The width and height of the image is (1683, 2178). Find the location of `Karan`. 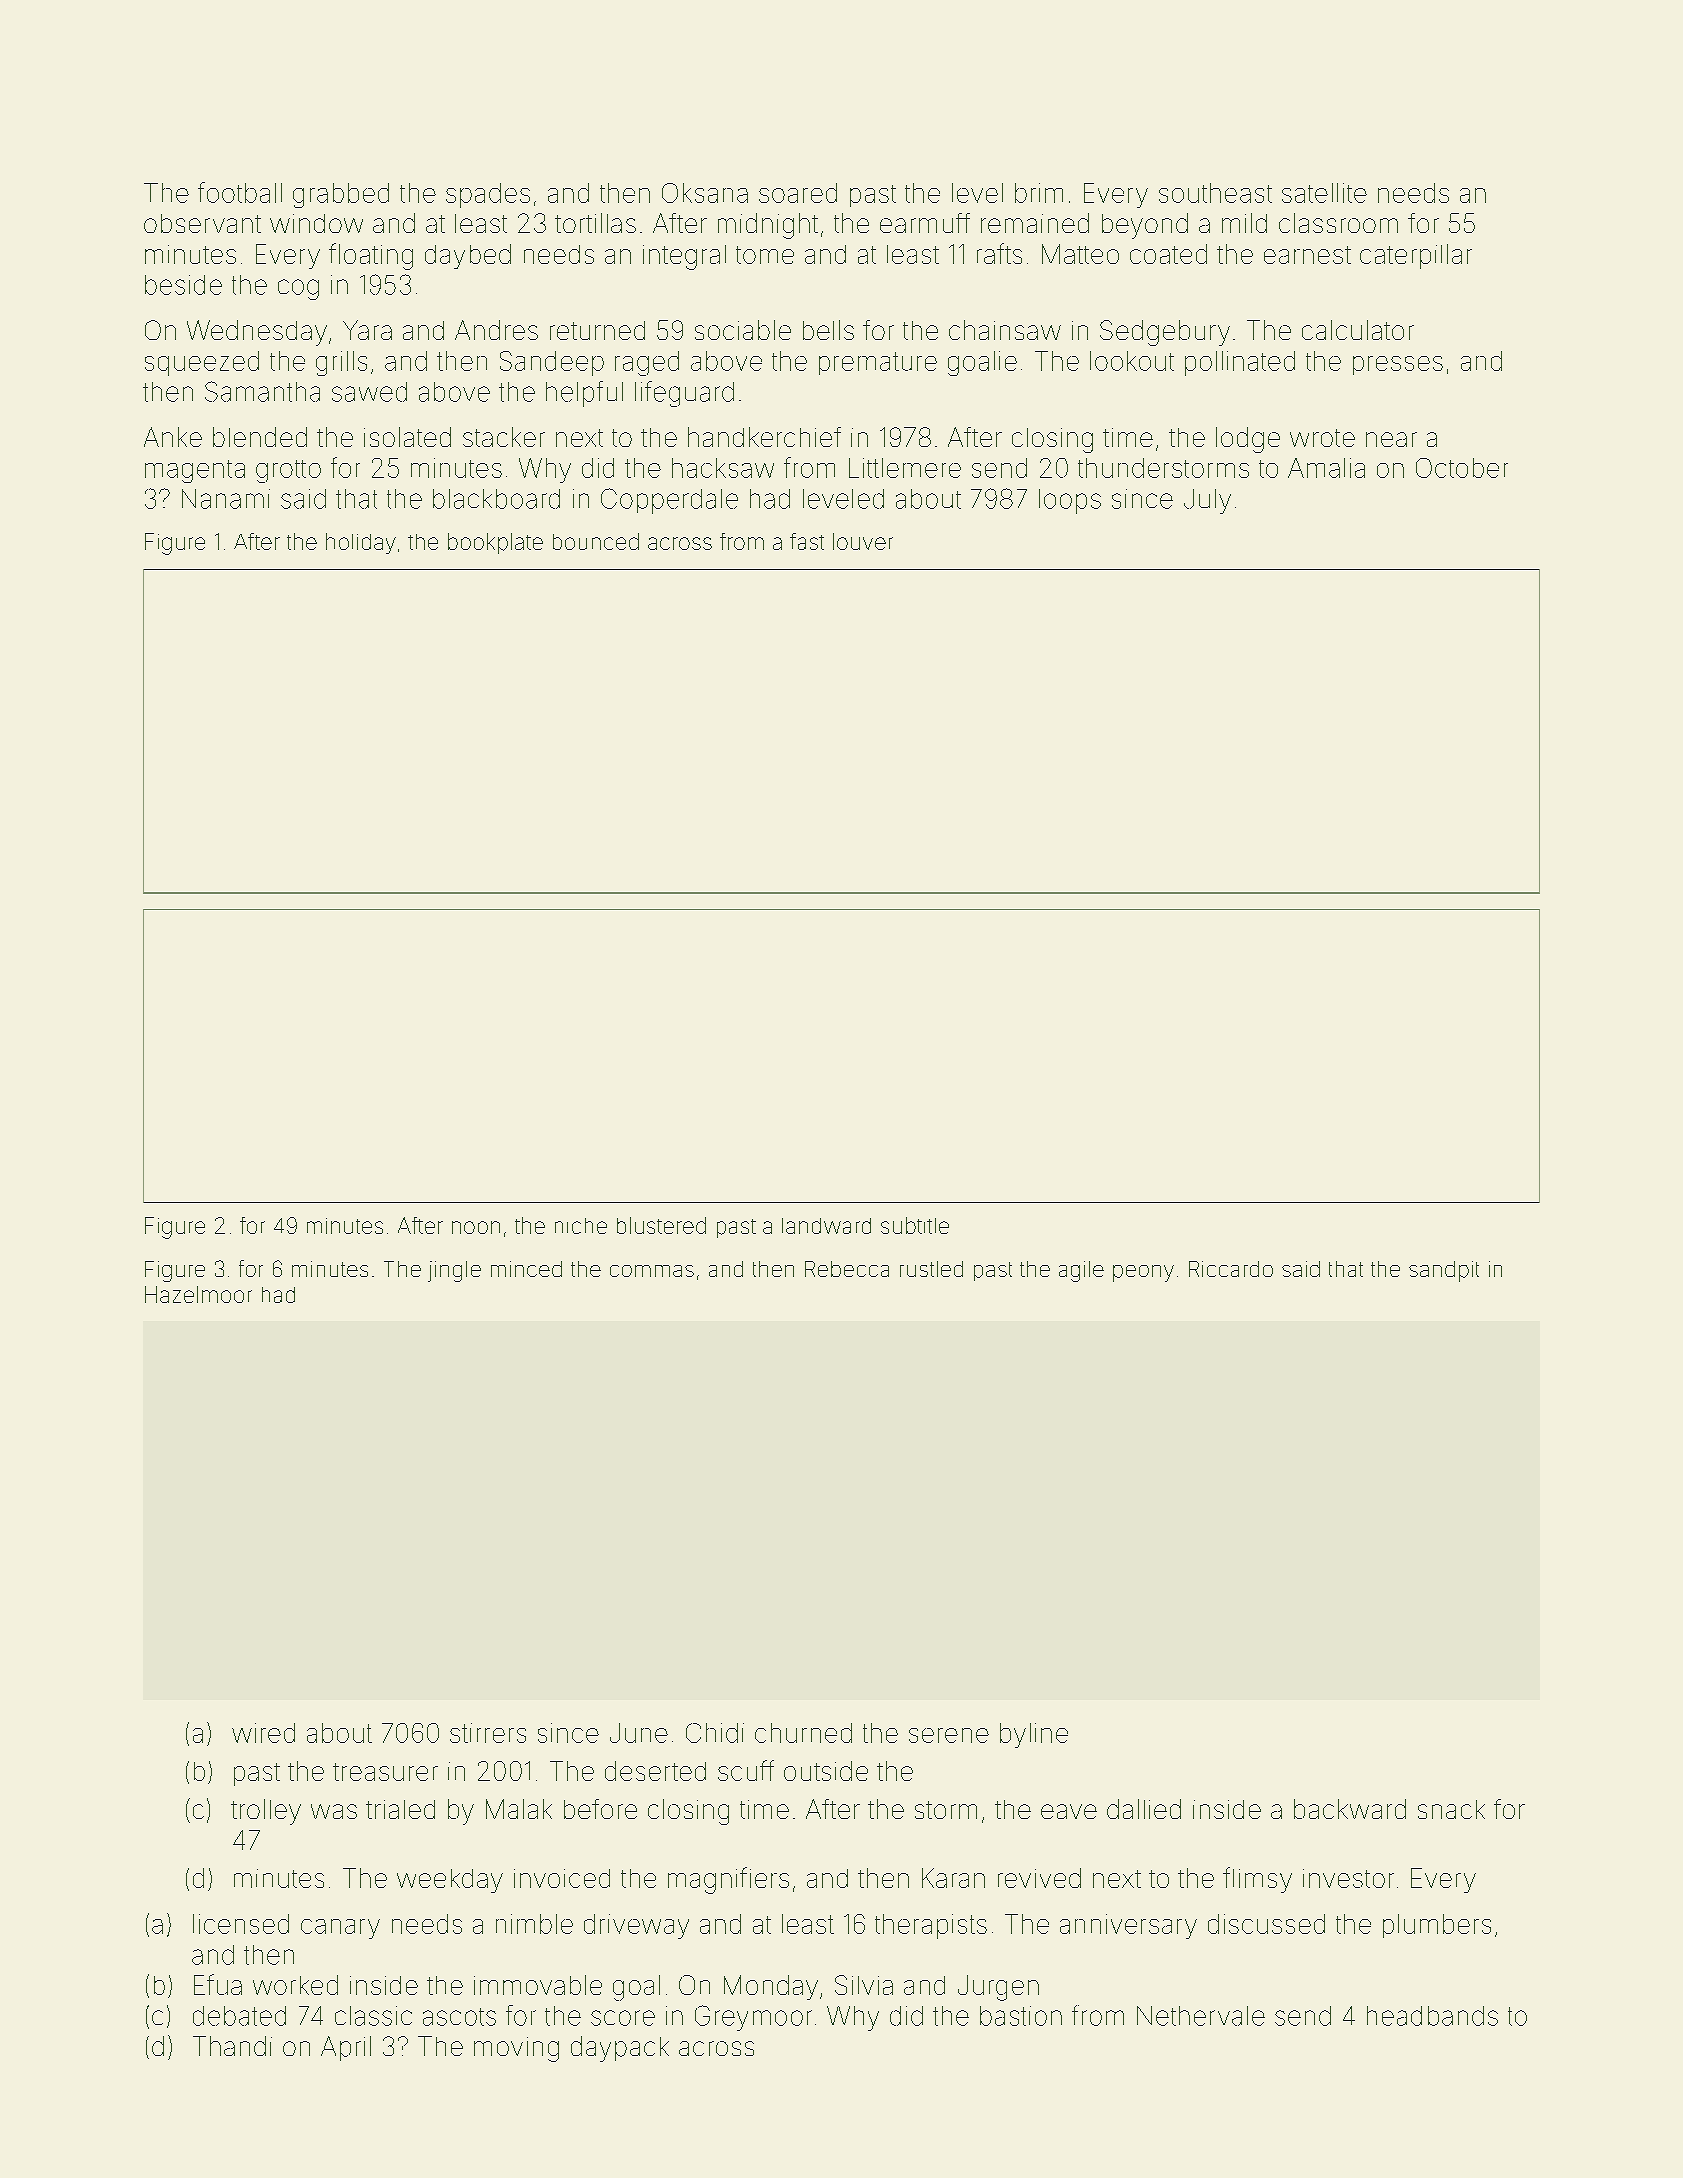

Karan is located at coordinates (953, 1878).
